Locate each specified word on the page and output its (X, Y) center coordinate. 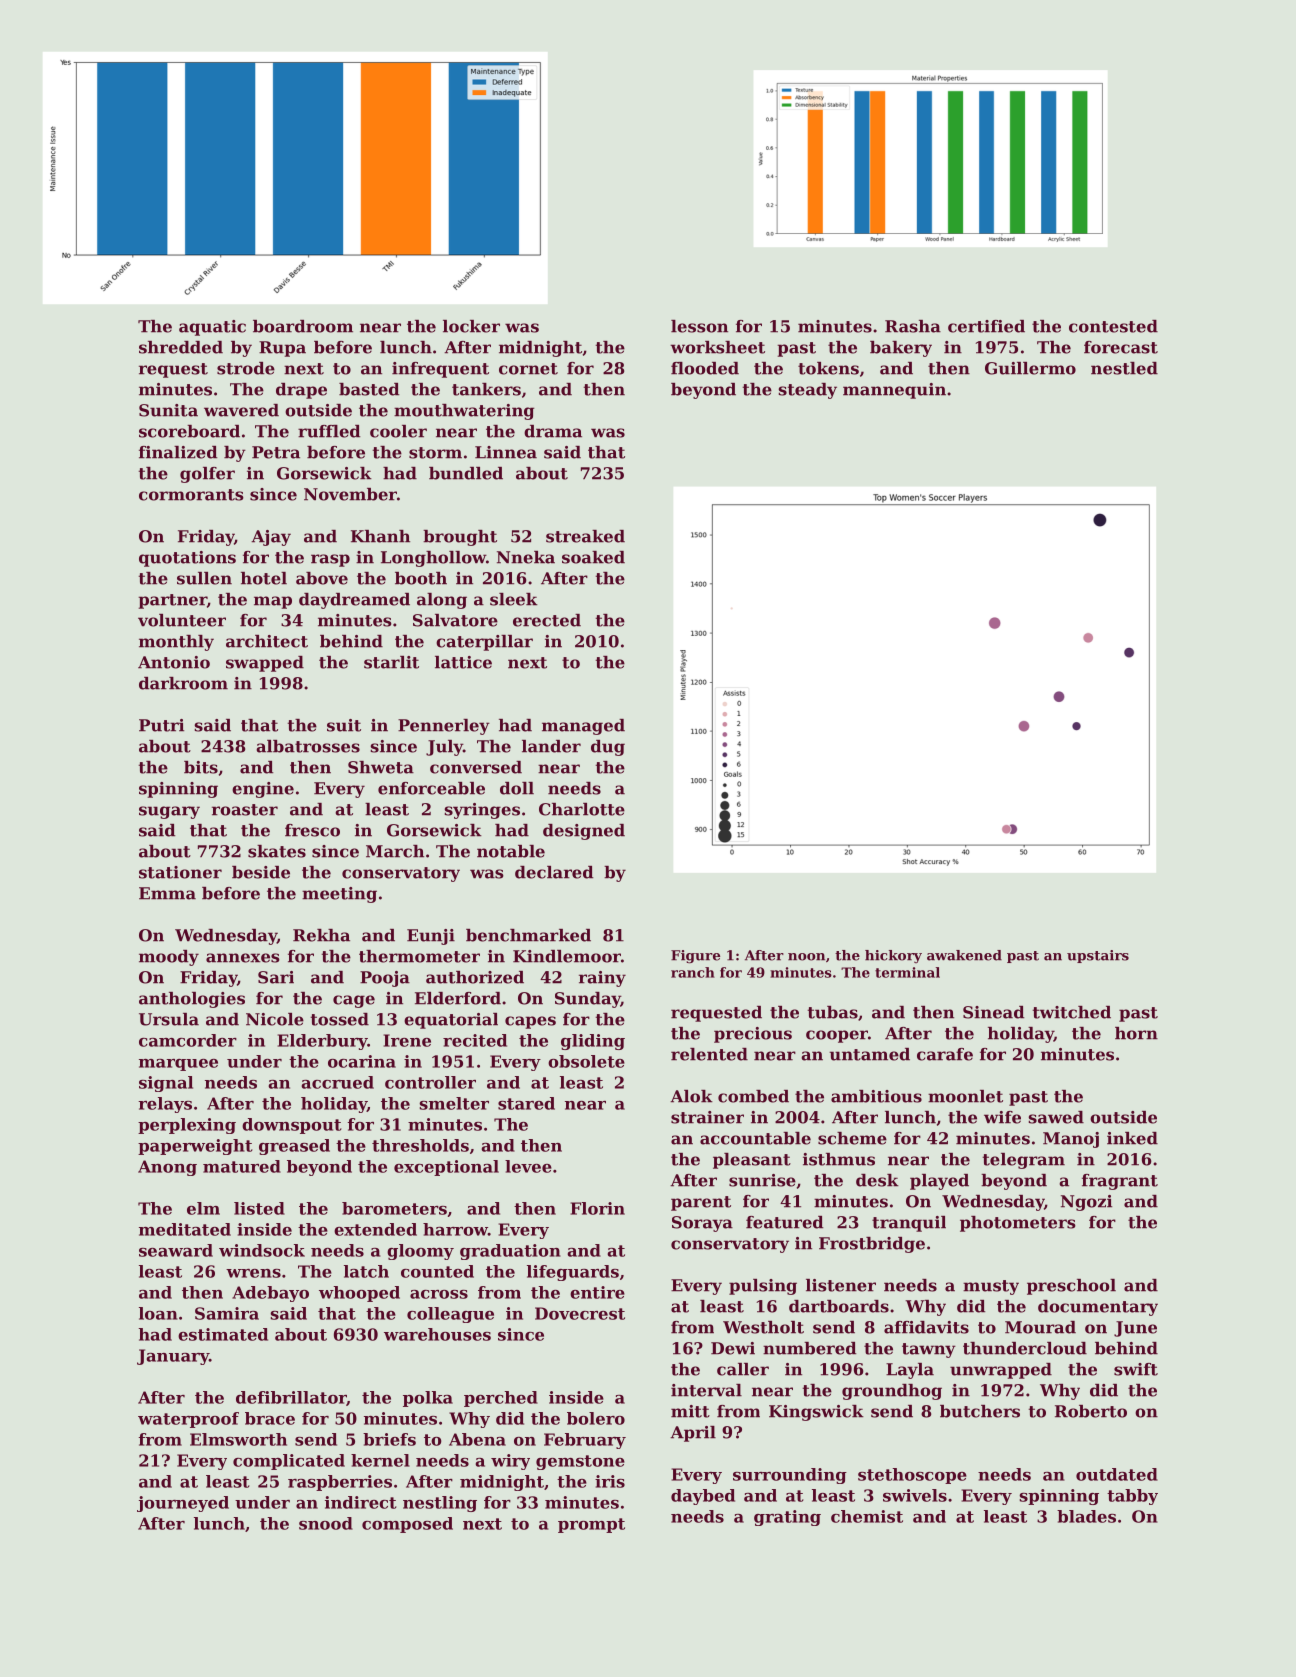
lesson (699, 326)
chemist (867, 1516)
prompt (591, 1525)
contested (1113, 326)
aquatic (212, 328)
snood (326, 1523)
